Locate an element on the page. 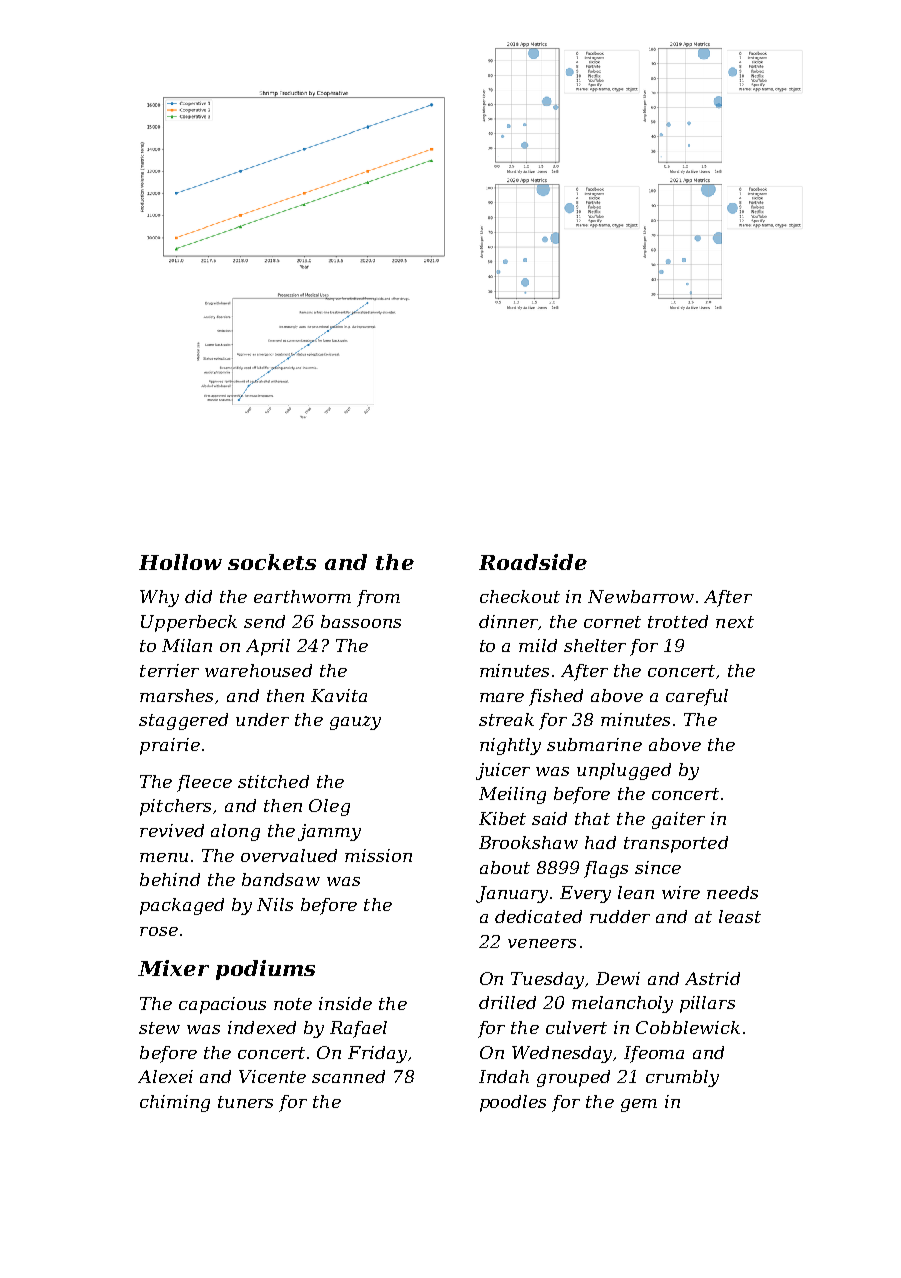 The width and height of the document is (901, 1278). next is located at coordinates (735, 622).
